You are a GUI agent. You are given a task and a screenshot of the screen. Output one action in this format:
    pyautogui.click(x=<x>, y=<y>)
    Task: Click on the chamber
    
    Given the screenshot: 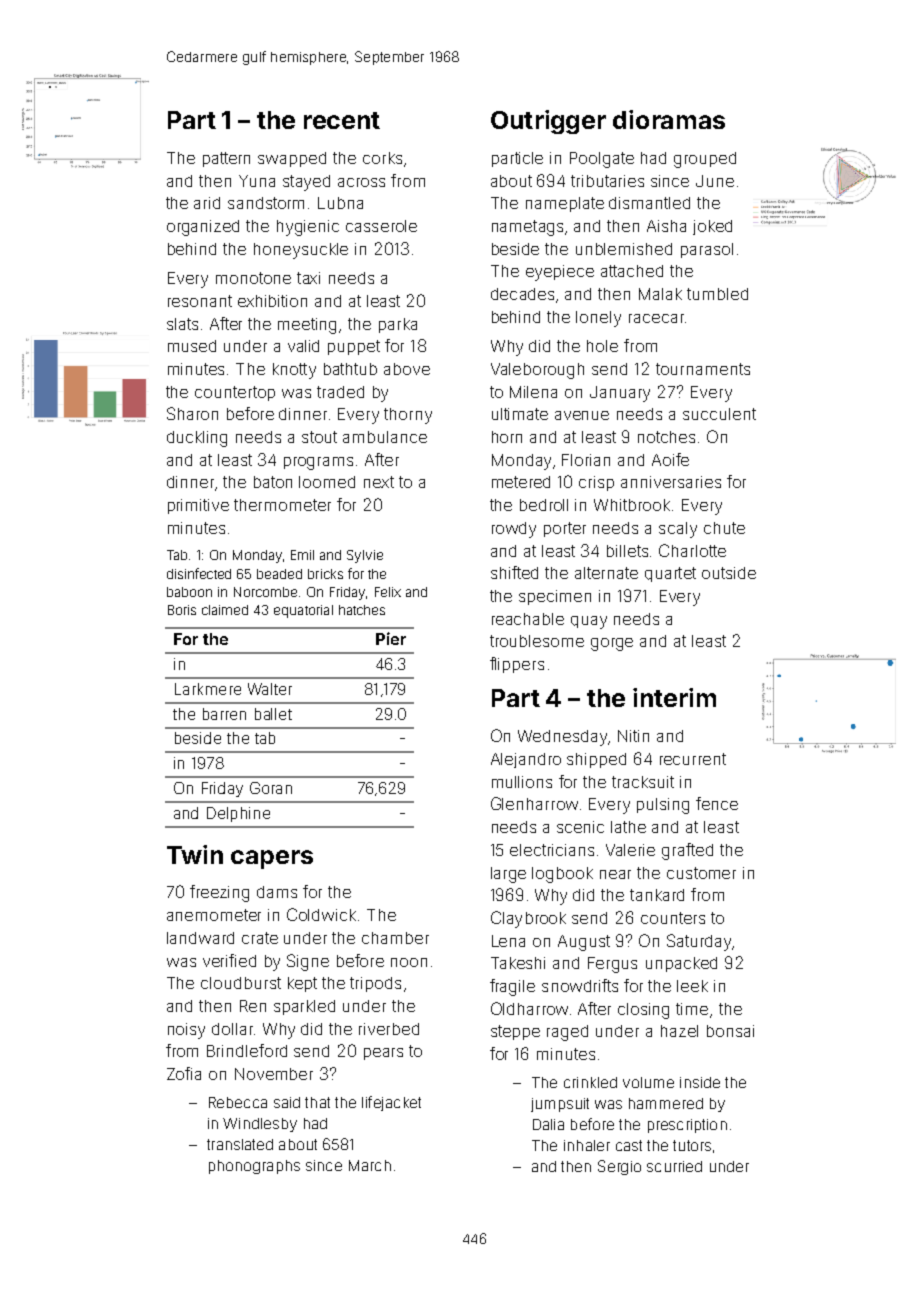 What is the action you would take?
    pyautogui.click(x=395, y=938)
